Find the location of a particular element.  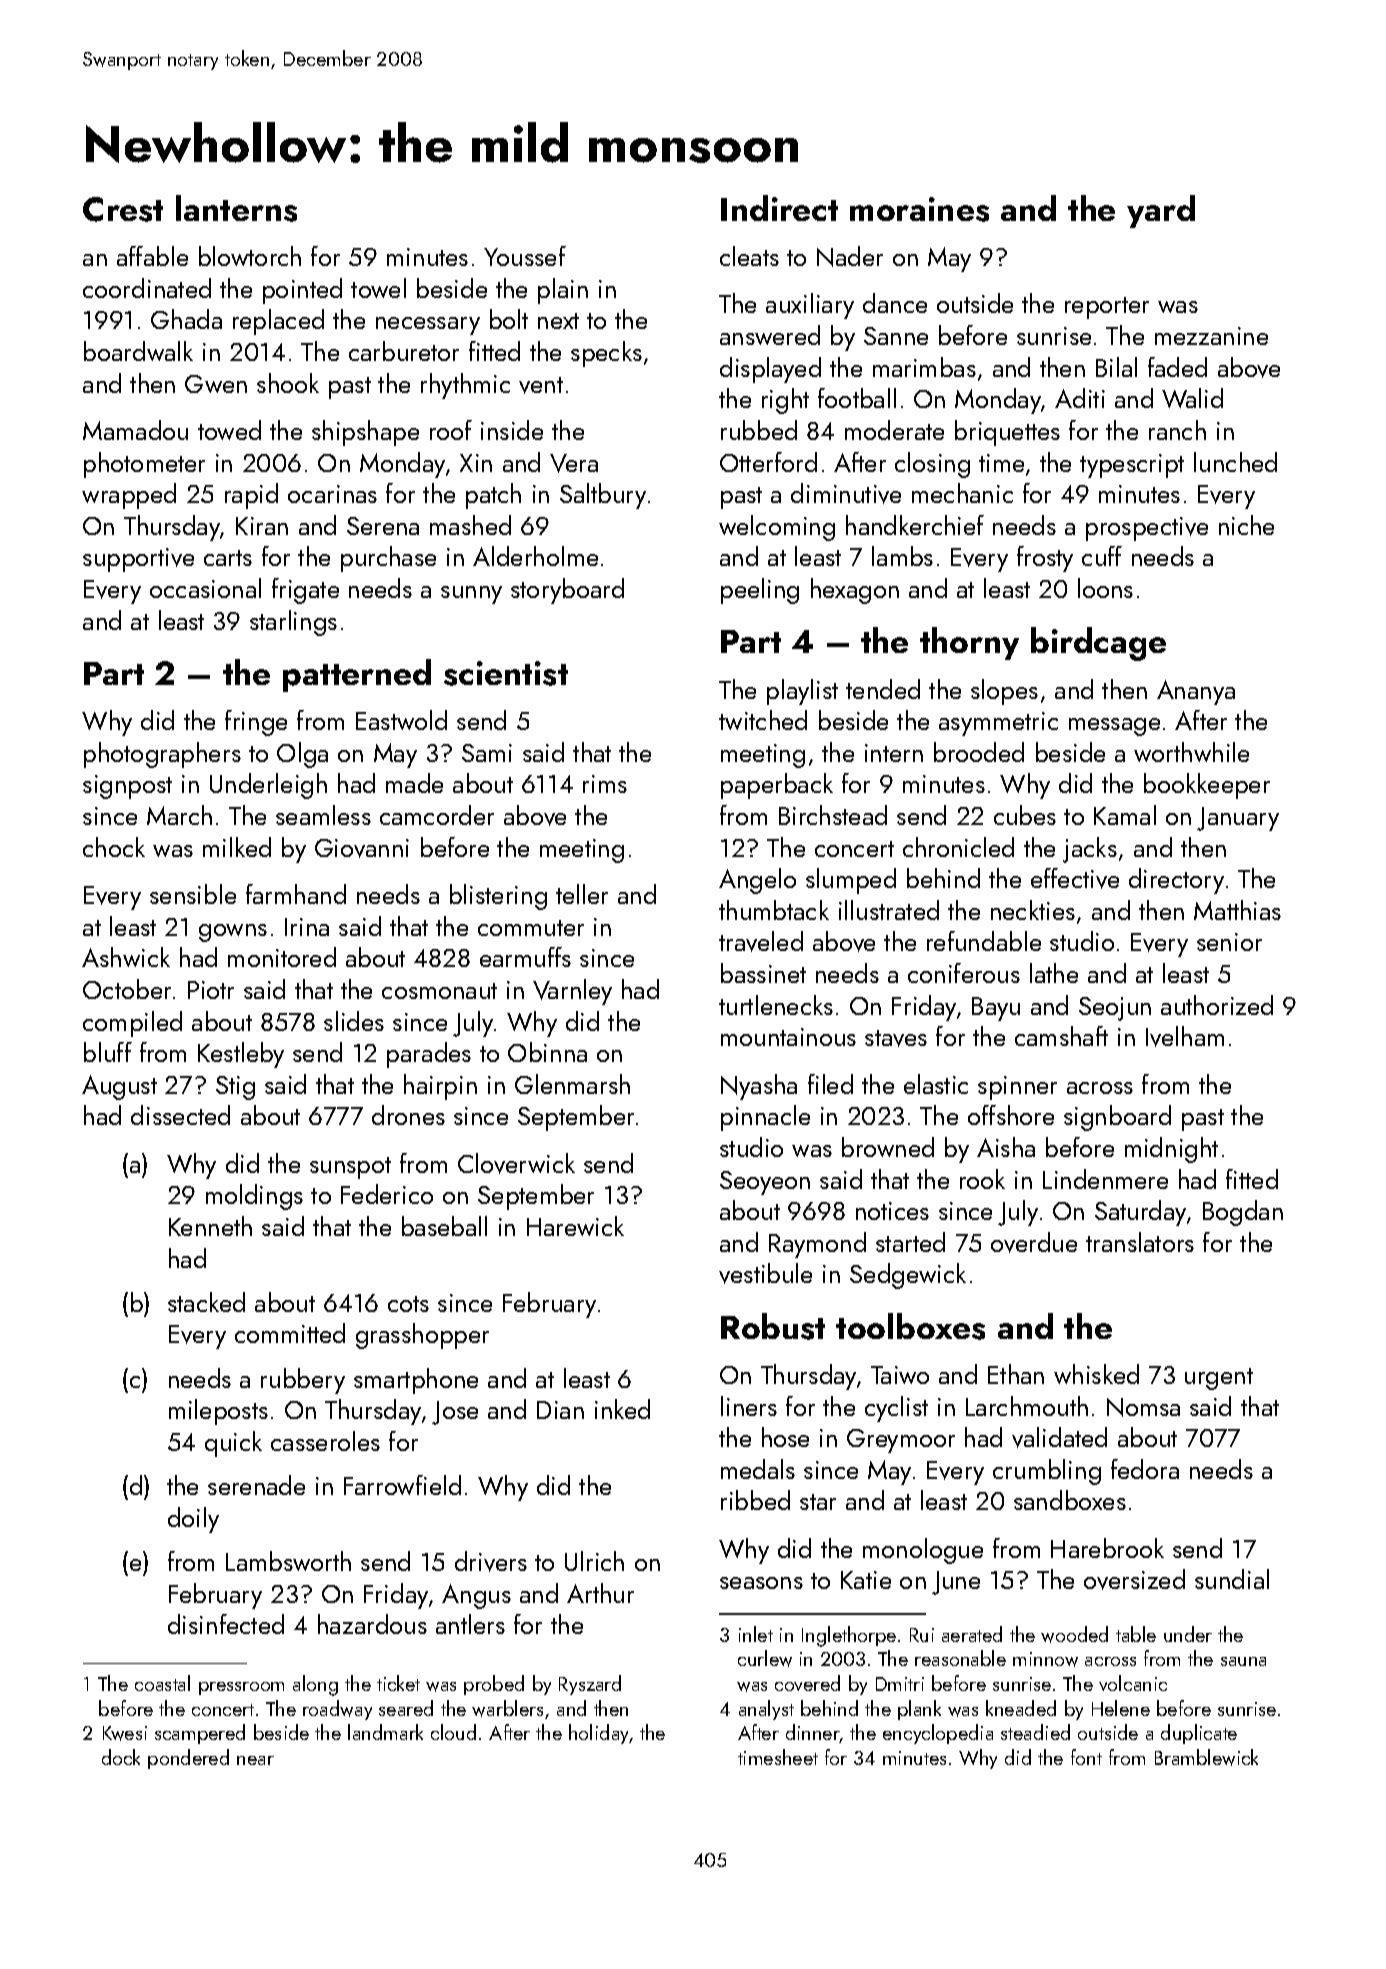

near is located at coordinates (255, 1760).
